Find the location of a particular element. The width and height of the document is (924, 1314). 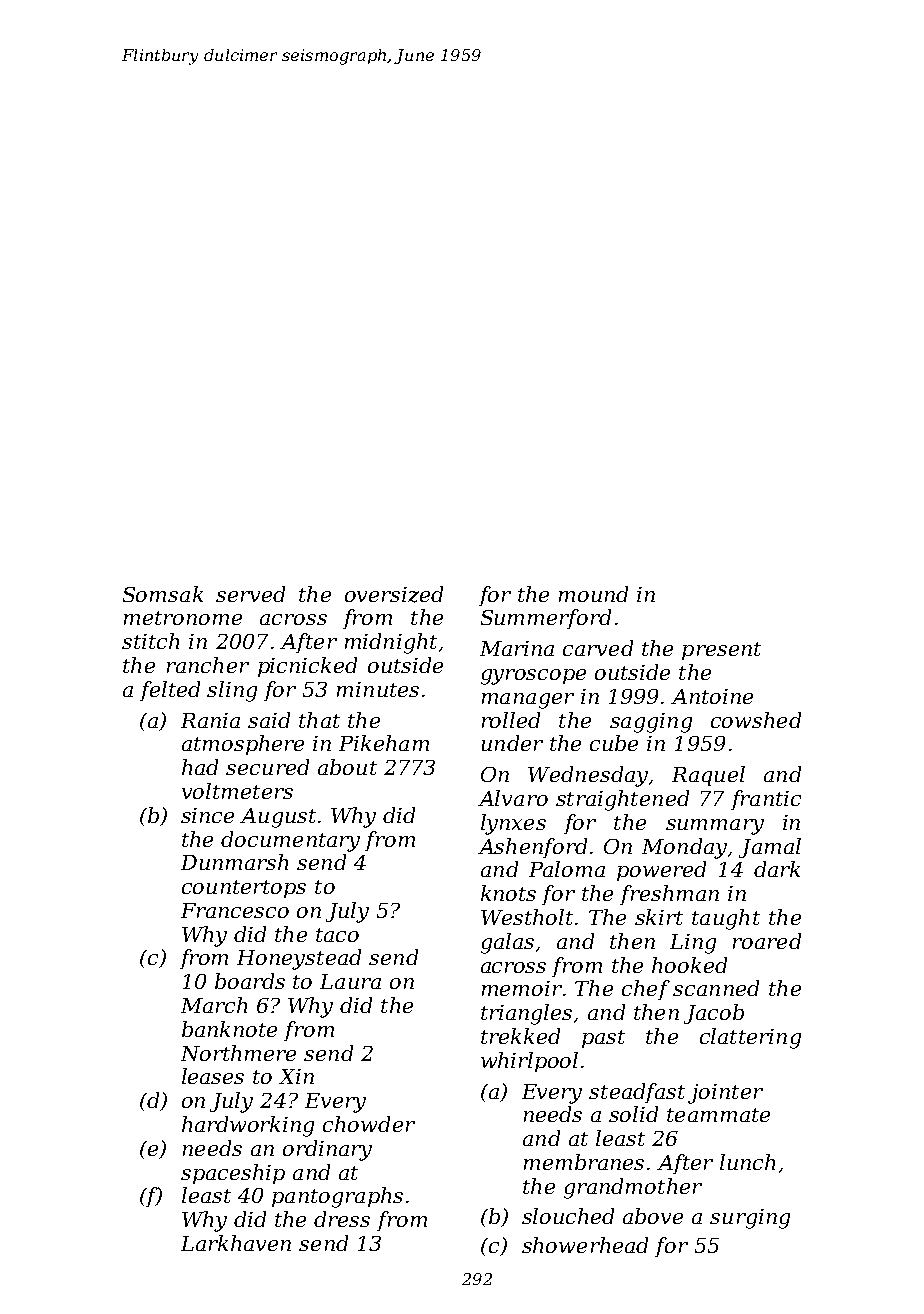

Somsak is located at coordinates (163, 594).
